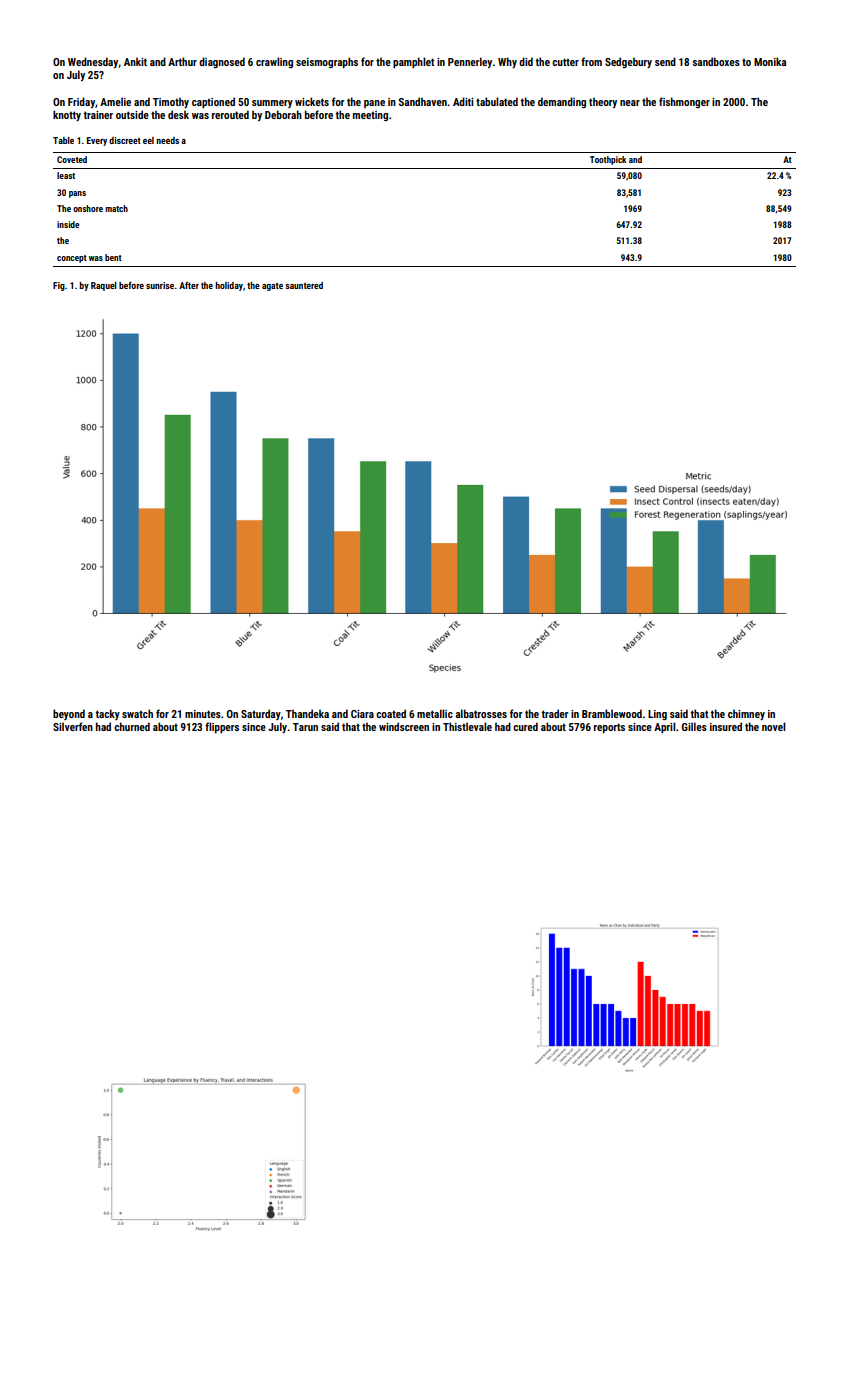  Describe the element at coordinates (370, 116) in the image. I see `meeting` at that location.
